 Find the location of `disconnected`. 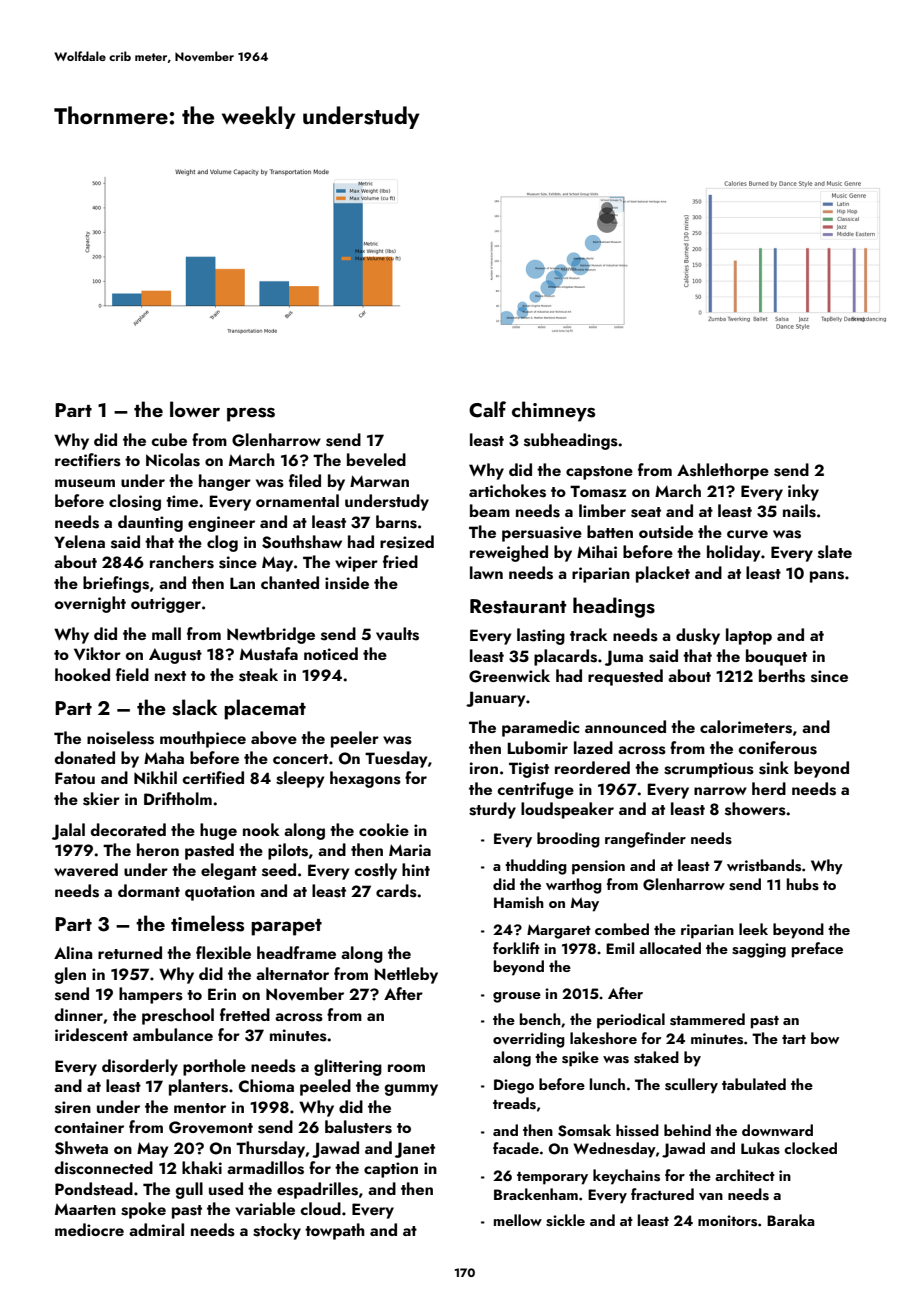

disconnected is located at coordinates (104, 1168).
